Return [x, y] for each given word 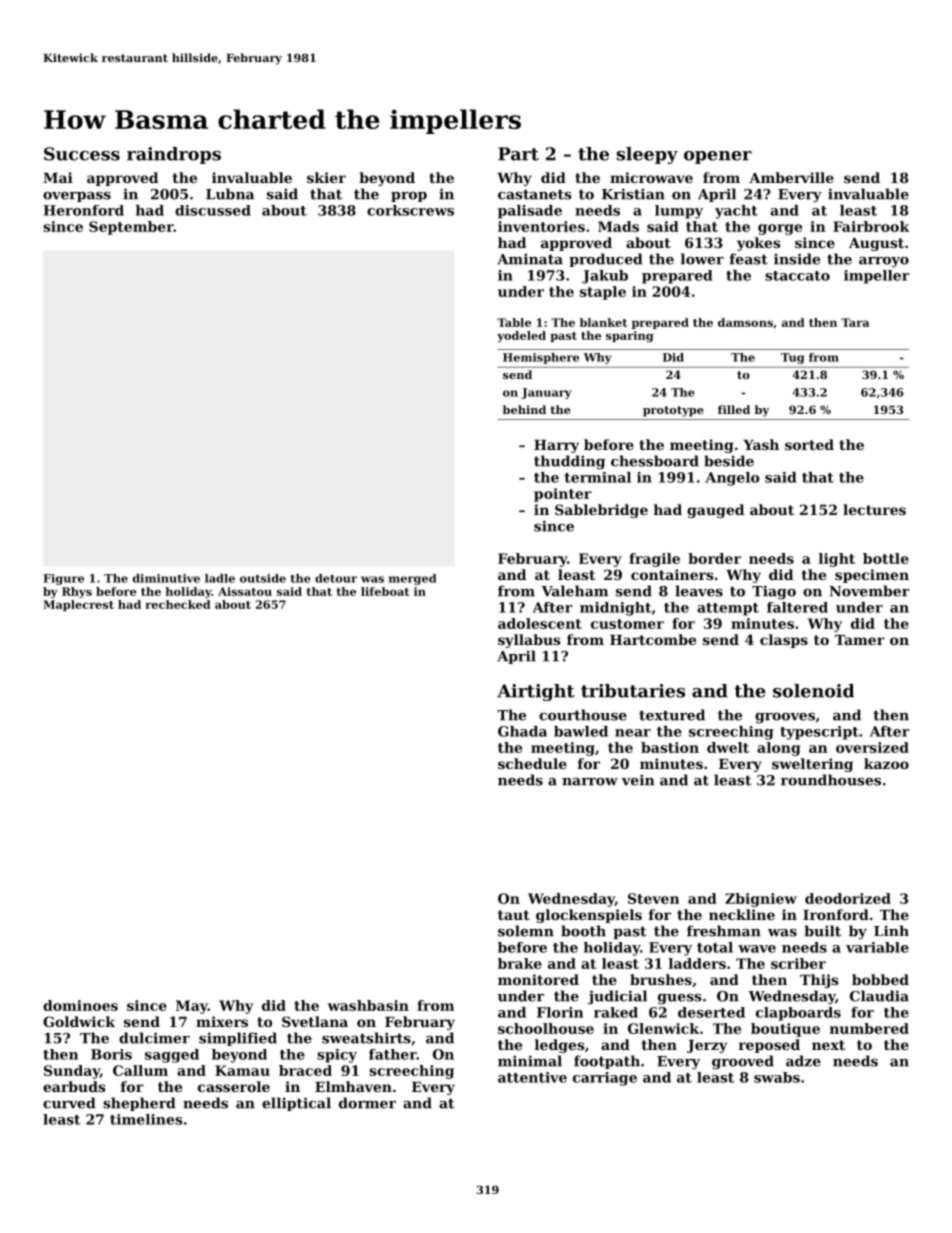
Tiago [774, 592]
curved [69, 1103]
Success [82, 154]
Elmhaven [353, 1086]
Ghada [522, 731]
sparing [629, 336]
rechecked [178, 604]
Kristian [633, 194]
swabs [777, 1077]
